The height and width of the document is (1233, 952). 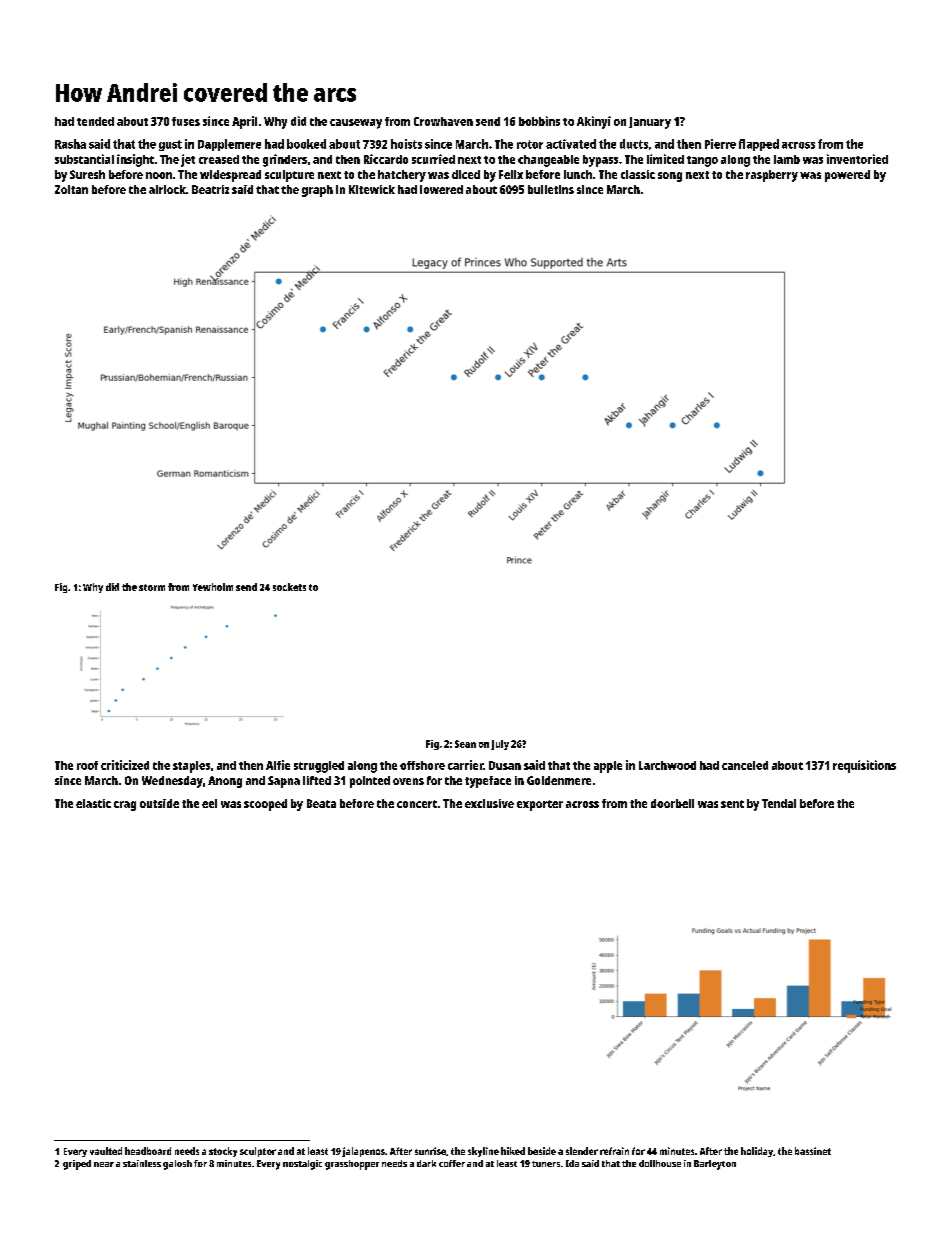 I want to click on canceled, so click(x=745, y=765).
